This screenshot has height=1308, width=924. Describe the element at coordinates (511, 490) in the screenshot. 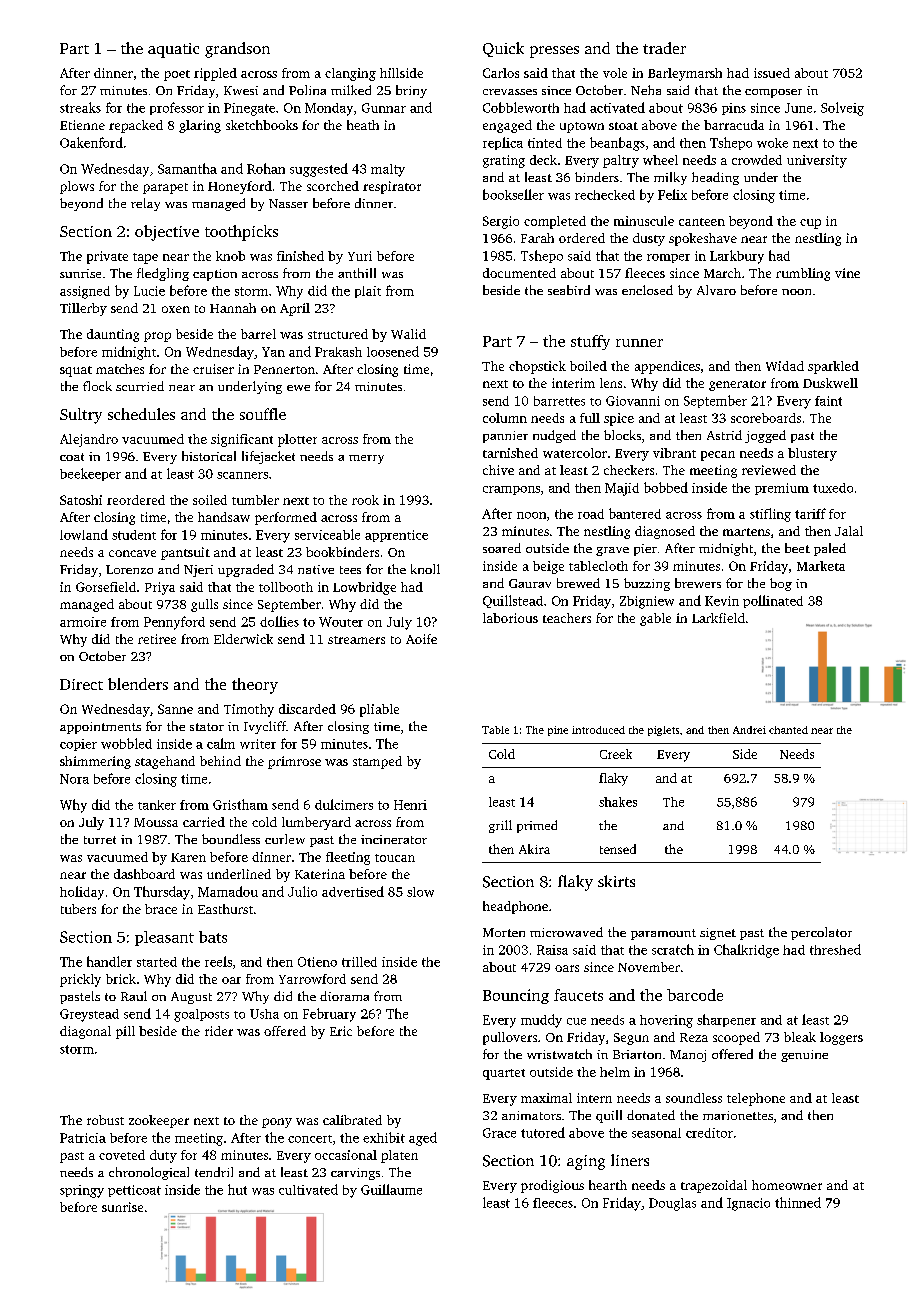

I see `crampons` at that location.
